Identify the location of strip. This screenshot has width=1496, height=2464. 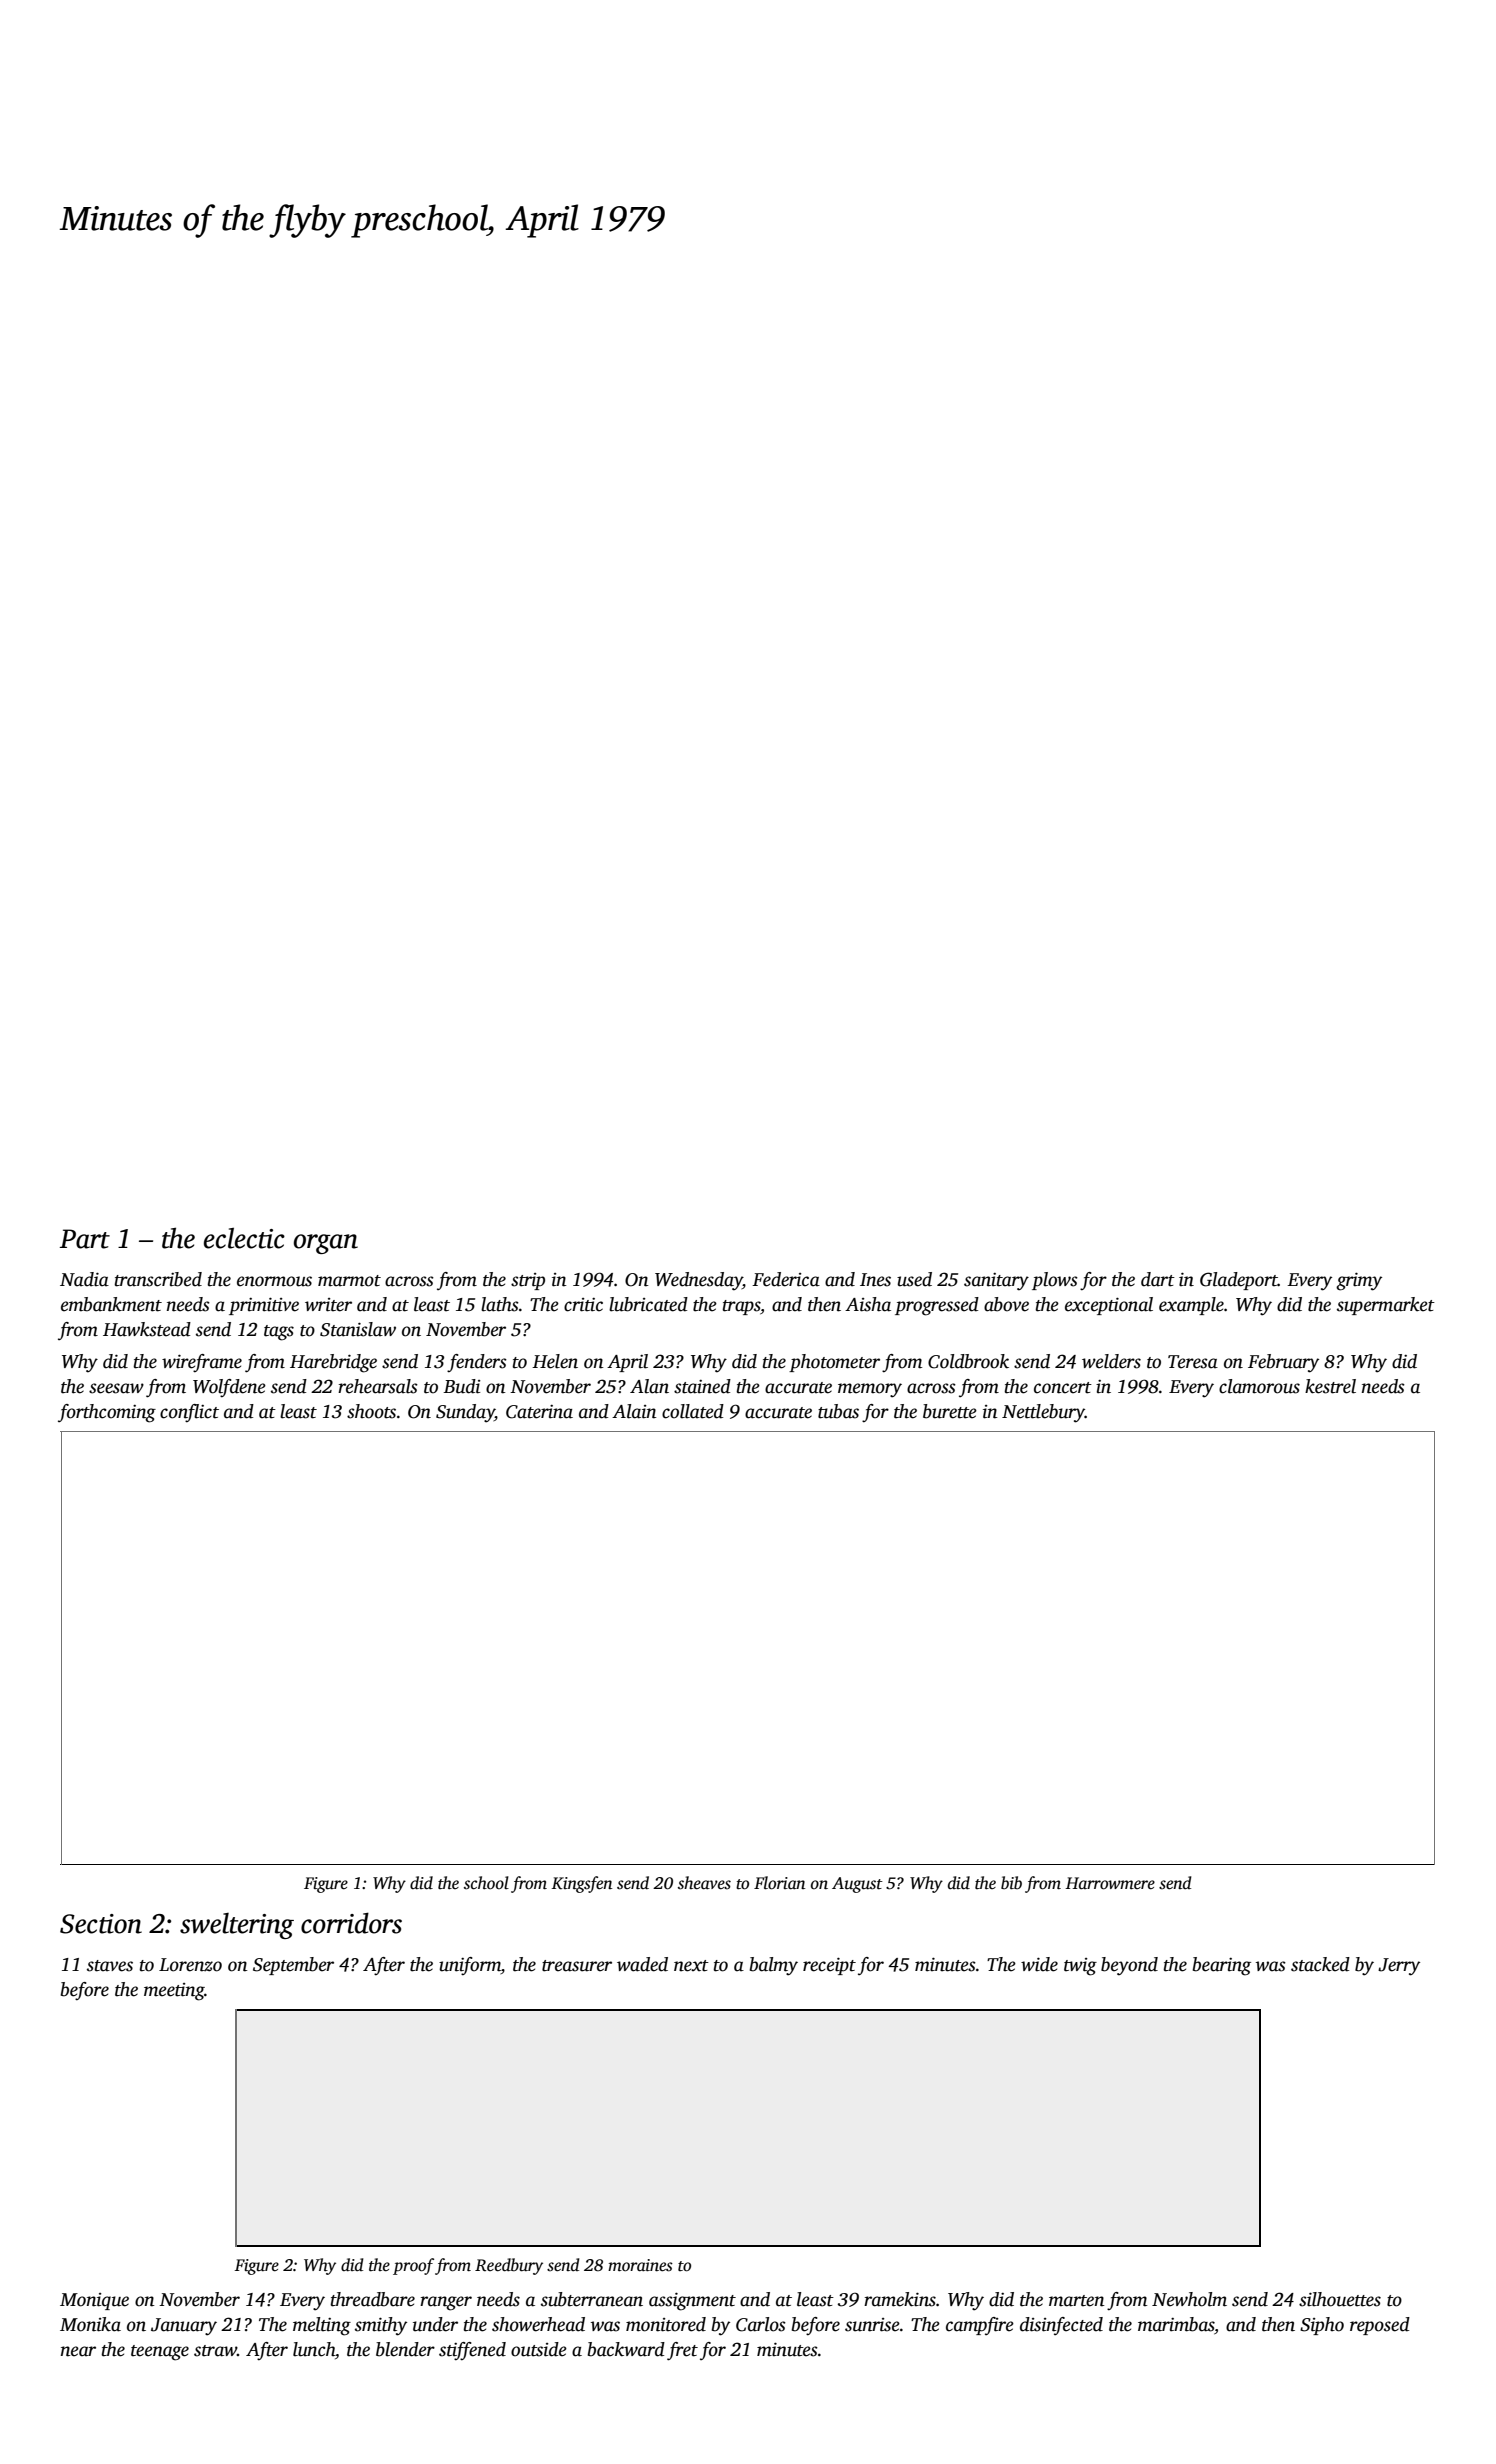
(528, 1281).
